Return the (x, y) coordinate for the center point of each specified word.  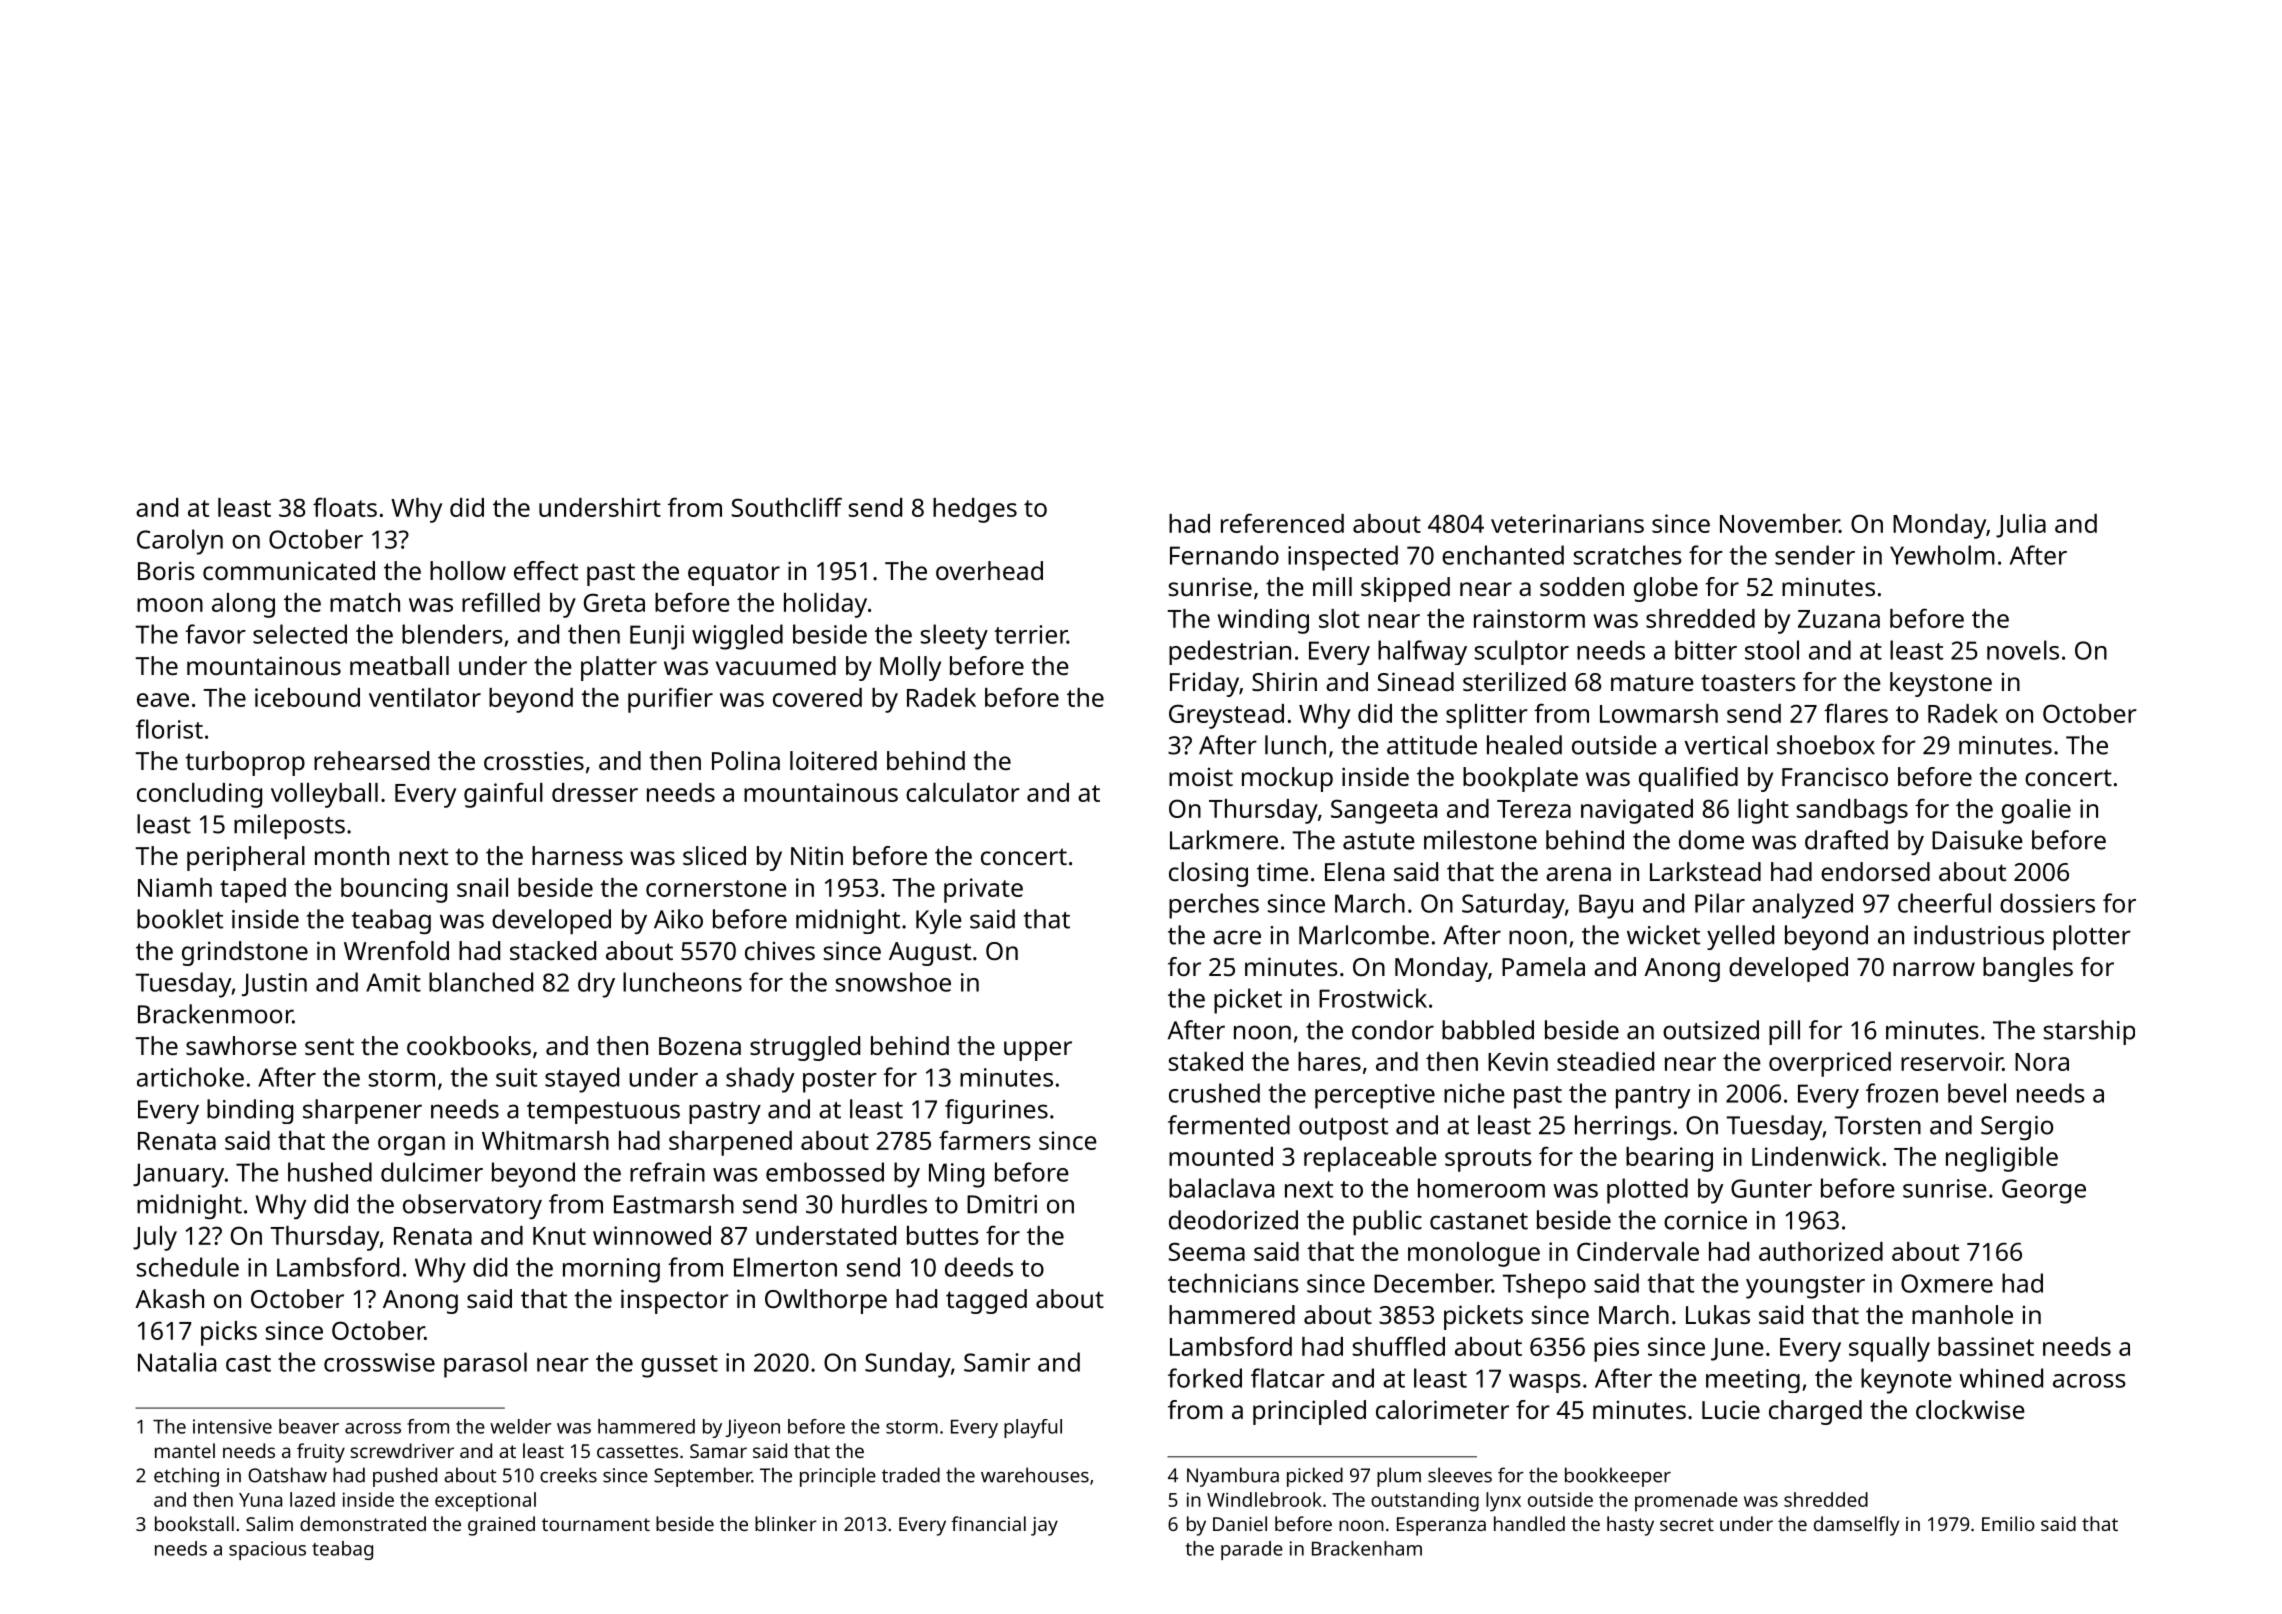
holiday (825, 605)
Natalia (177, 1362)
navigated (1637, 811)
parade (1252, 1550)
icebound (307, 697)
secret (1687, 1524)
